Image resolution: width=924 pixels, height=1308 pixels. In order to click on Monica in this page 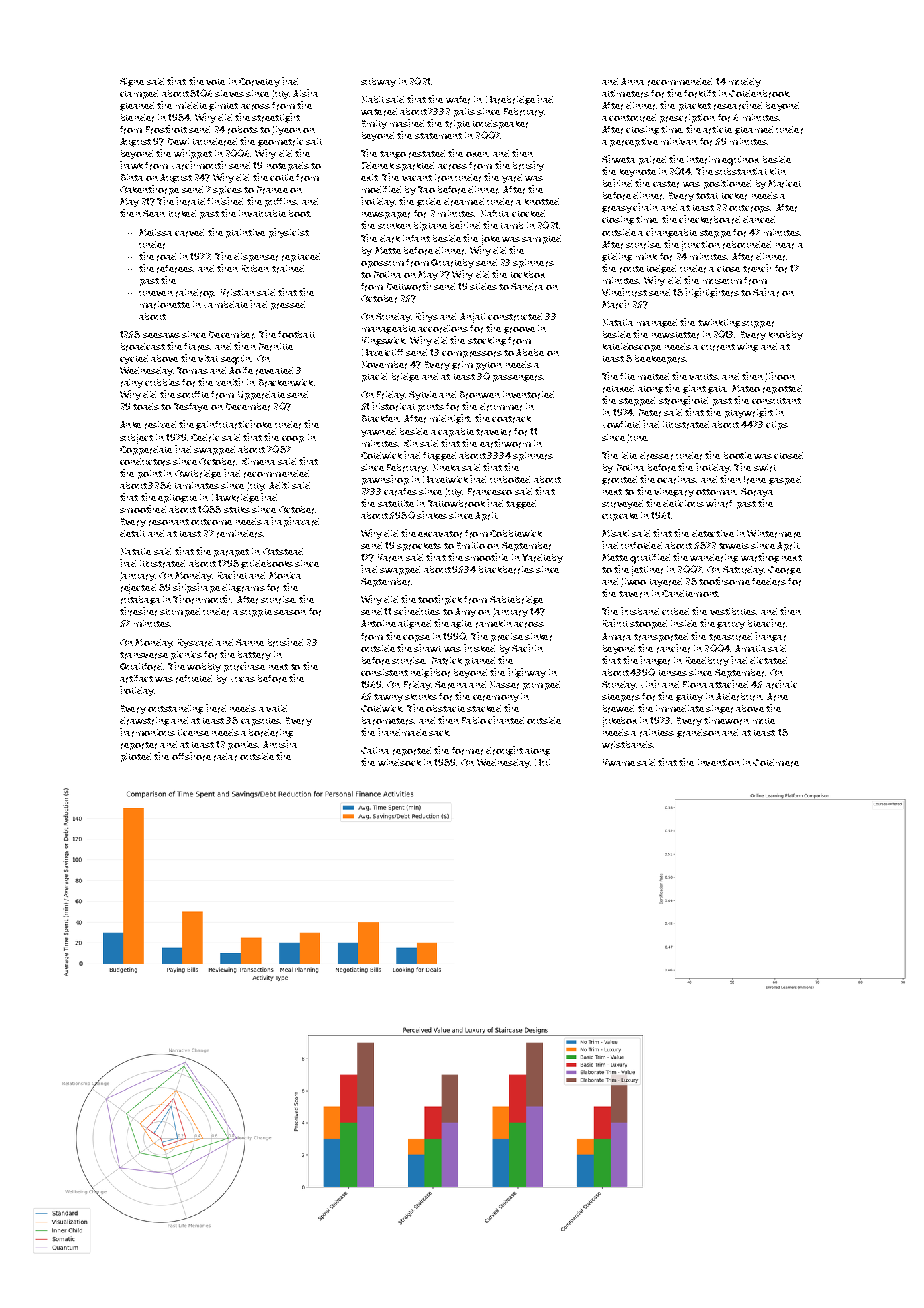, I will do `click(285, 575)`.
